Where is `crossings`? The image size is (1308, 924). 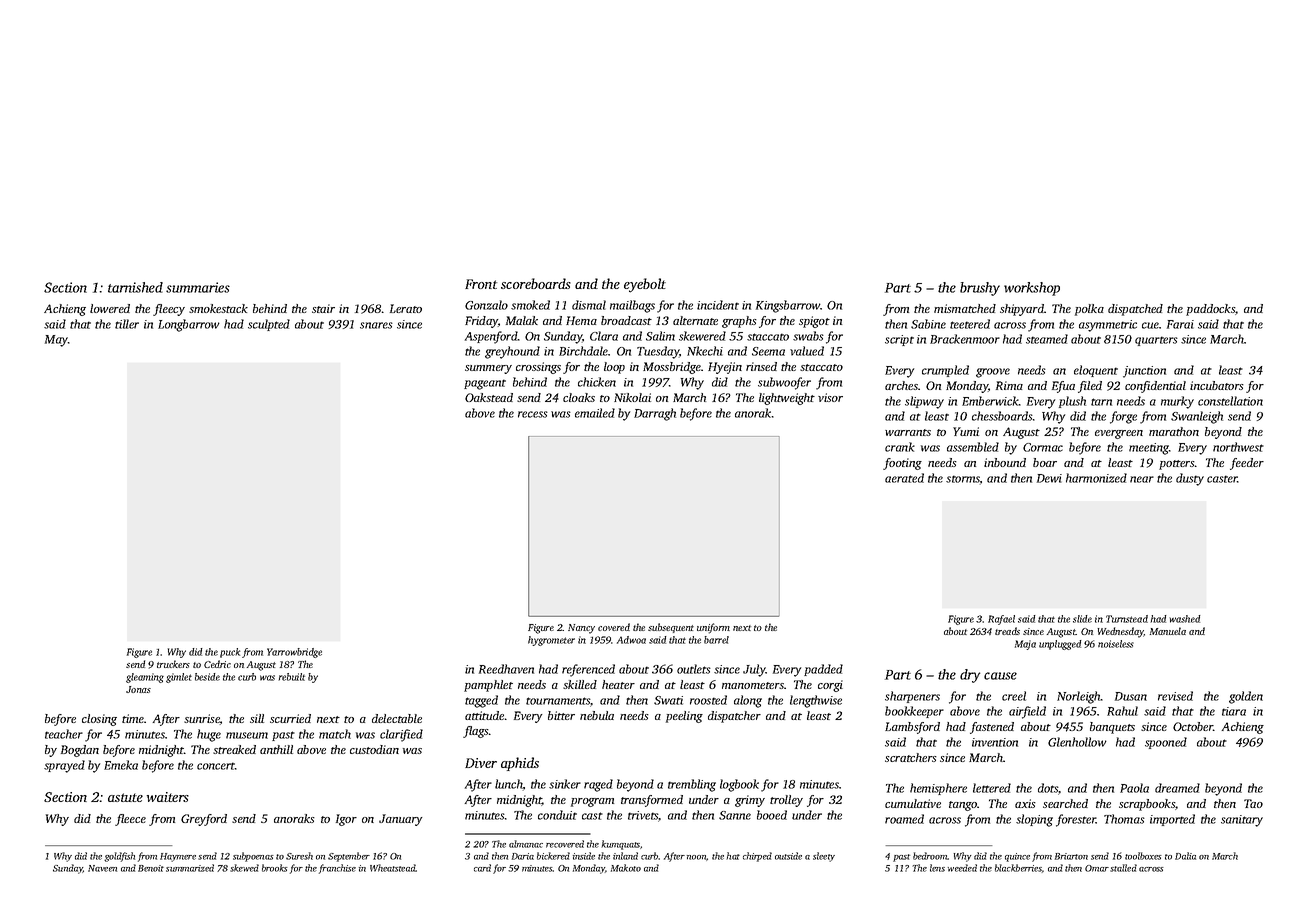 crossings is located at coordinates (538, 368).
